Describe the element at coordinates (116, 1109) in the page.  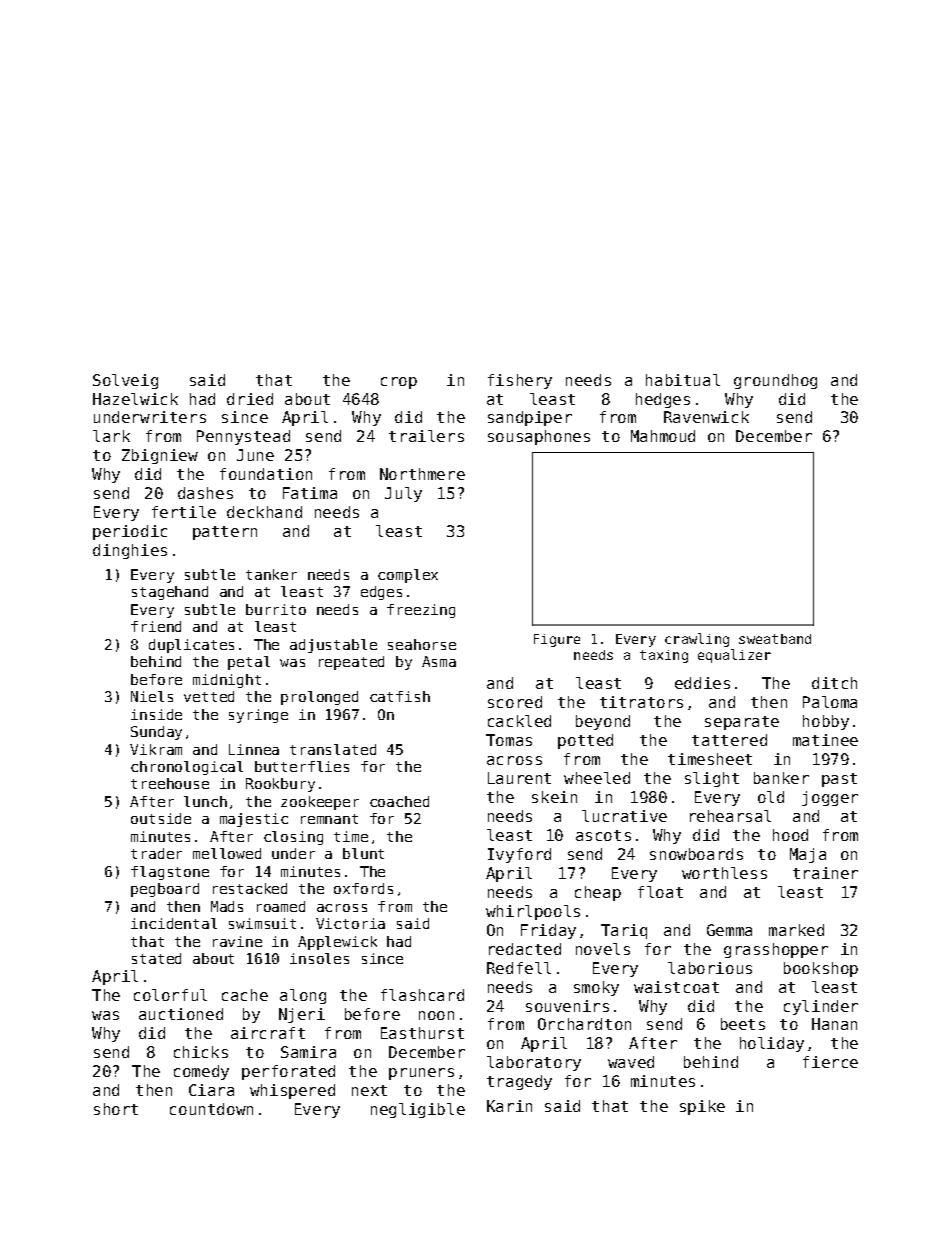
I see `short` at that location.
